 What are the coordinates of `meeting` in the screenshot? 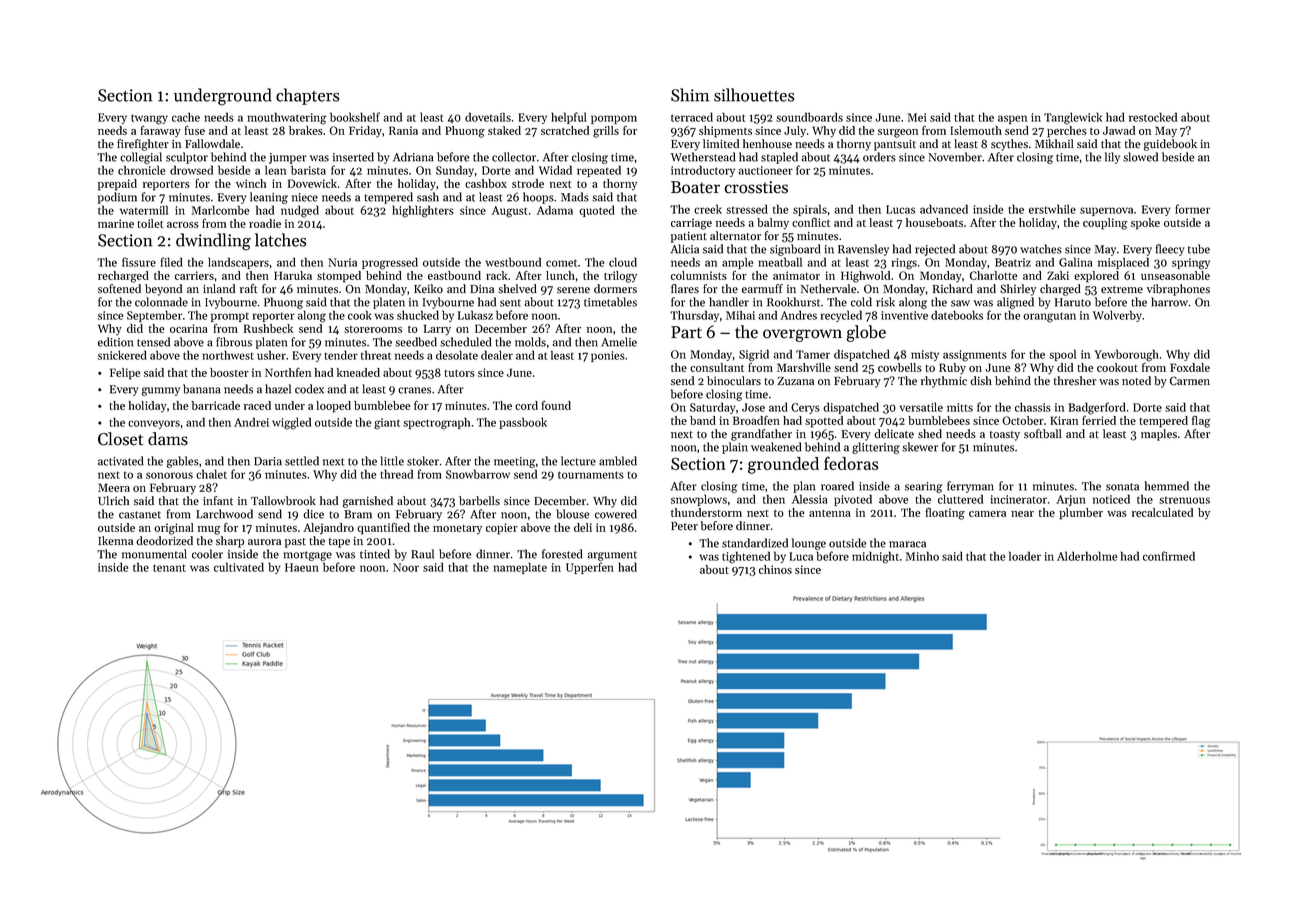 It's located at (515, 462).
